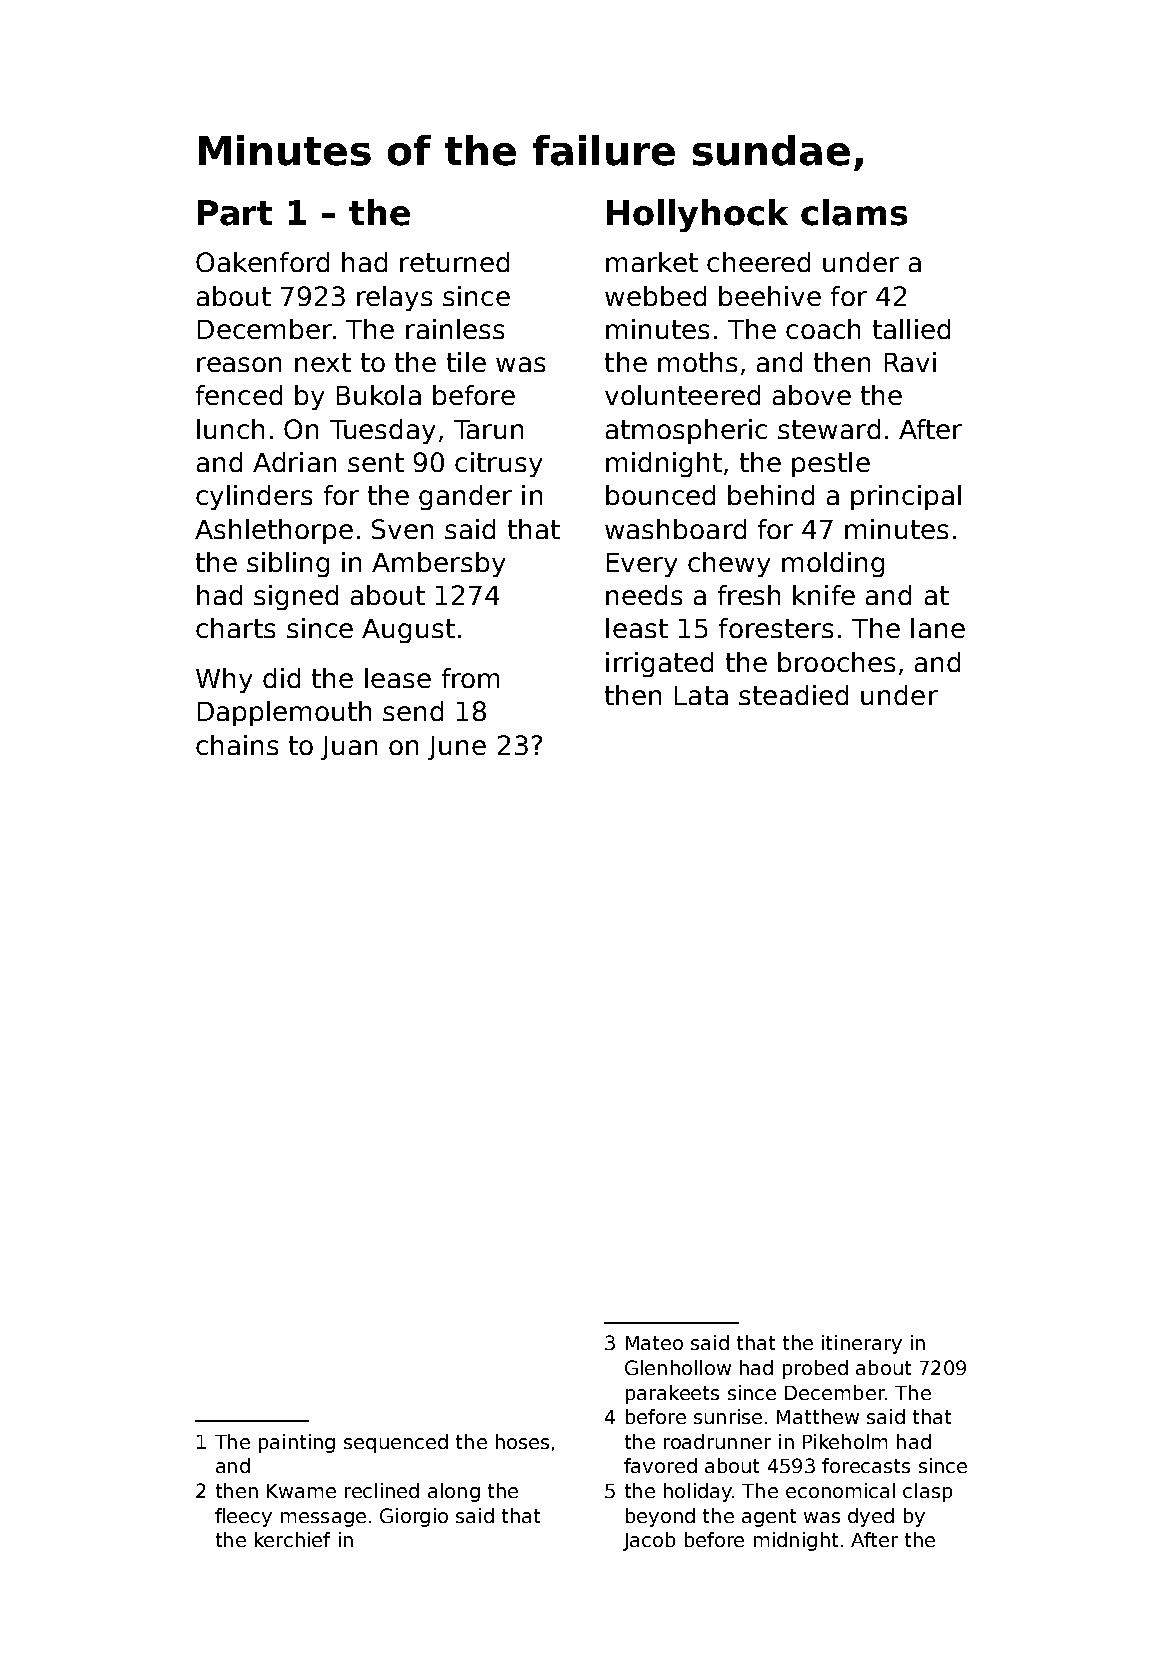 The width and height of the screenshot is (1165, 1654). I want to click on Part, so click(235, 213).
